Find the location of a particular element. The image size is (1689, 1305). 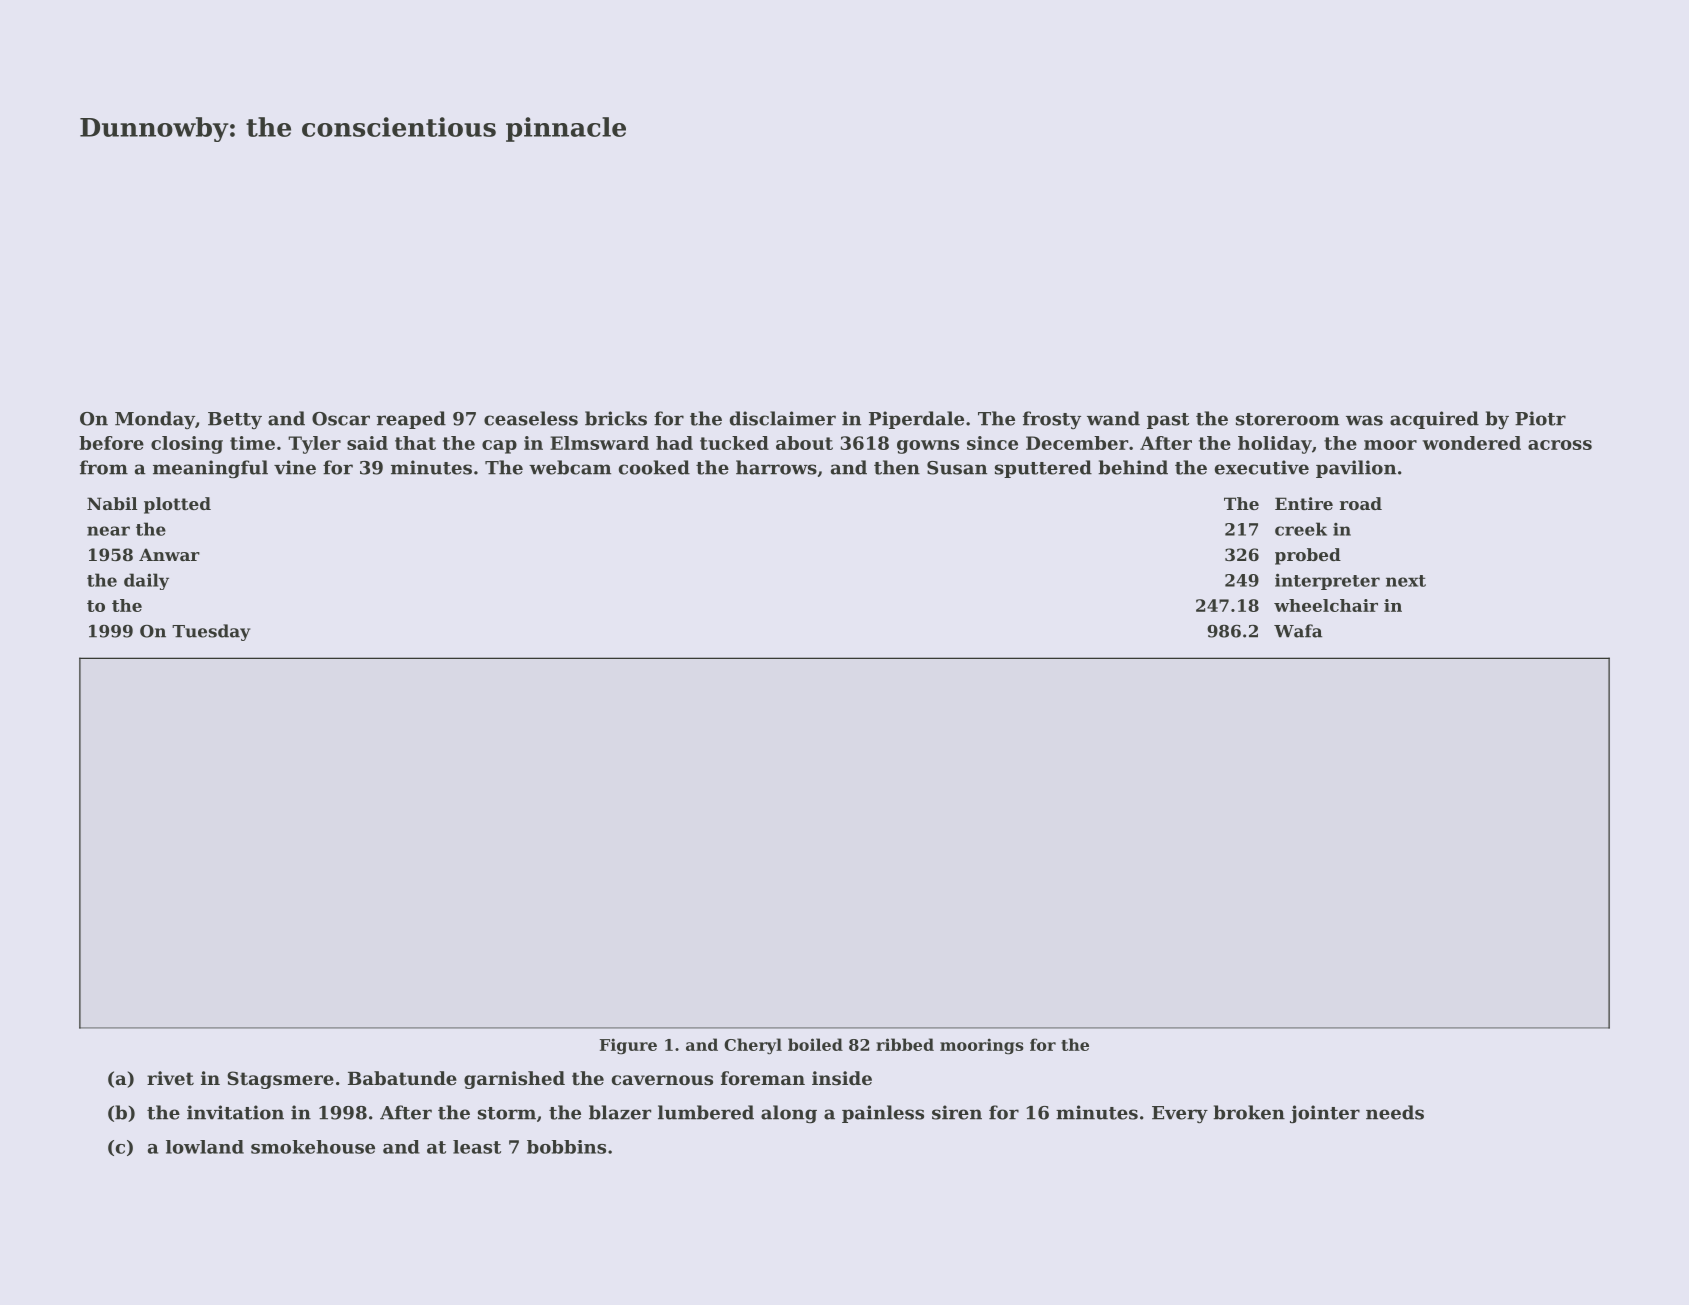

wheelchair is located at coordinates (1326, 605).
